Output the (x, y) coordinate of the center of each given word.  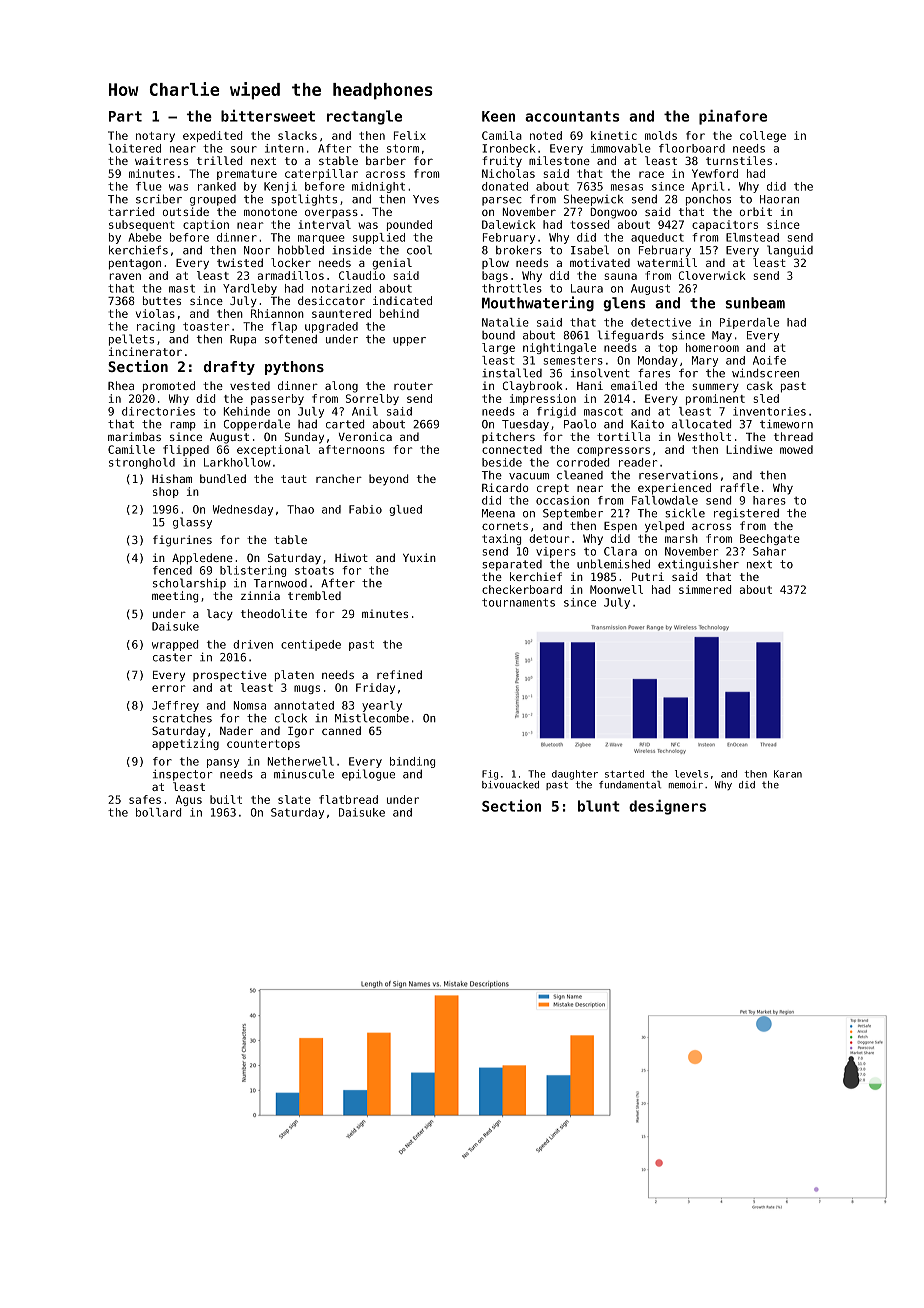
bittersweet (268, 116)
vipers (556, 552)
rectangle (364, 117)
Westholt (704, 436)
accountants (572, 116)
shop (166, 492)
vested (250, 385)
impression (543, 399)
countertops (263, 745)
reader (638, 462)
